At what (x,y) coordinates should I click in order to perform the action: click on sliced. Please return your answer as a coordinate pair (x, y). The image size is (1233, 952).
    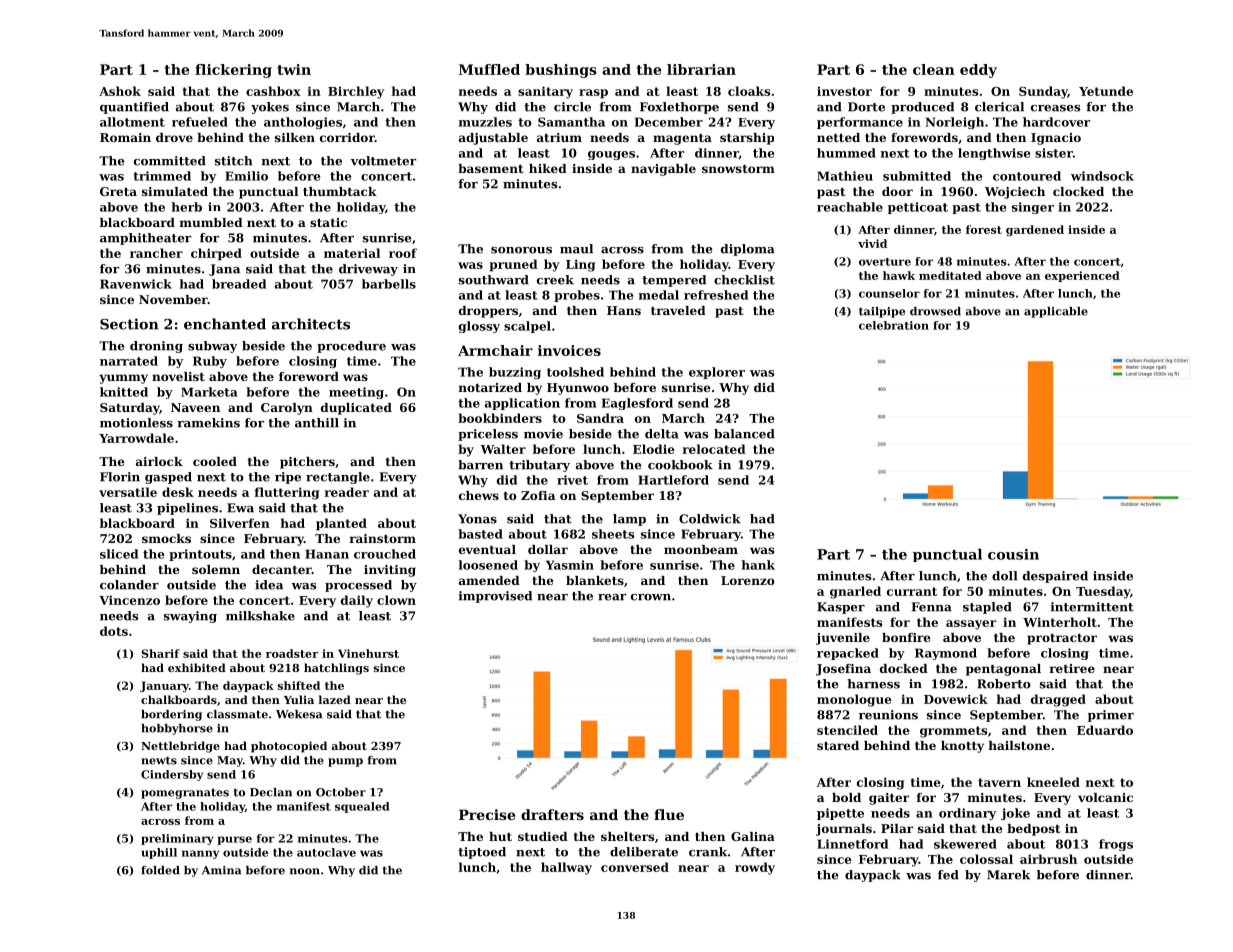
    Looking at the image, I should click on (119, 554).
